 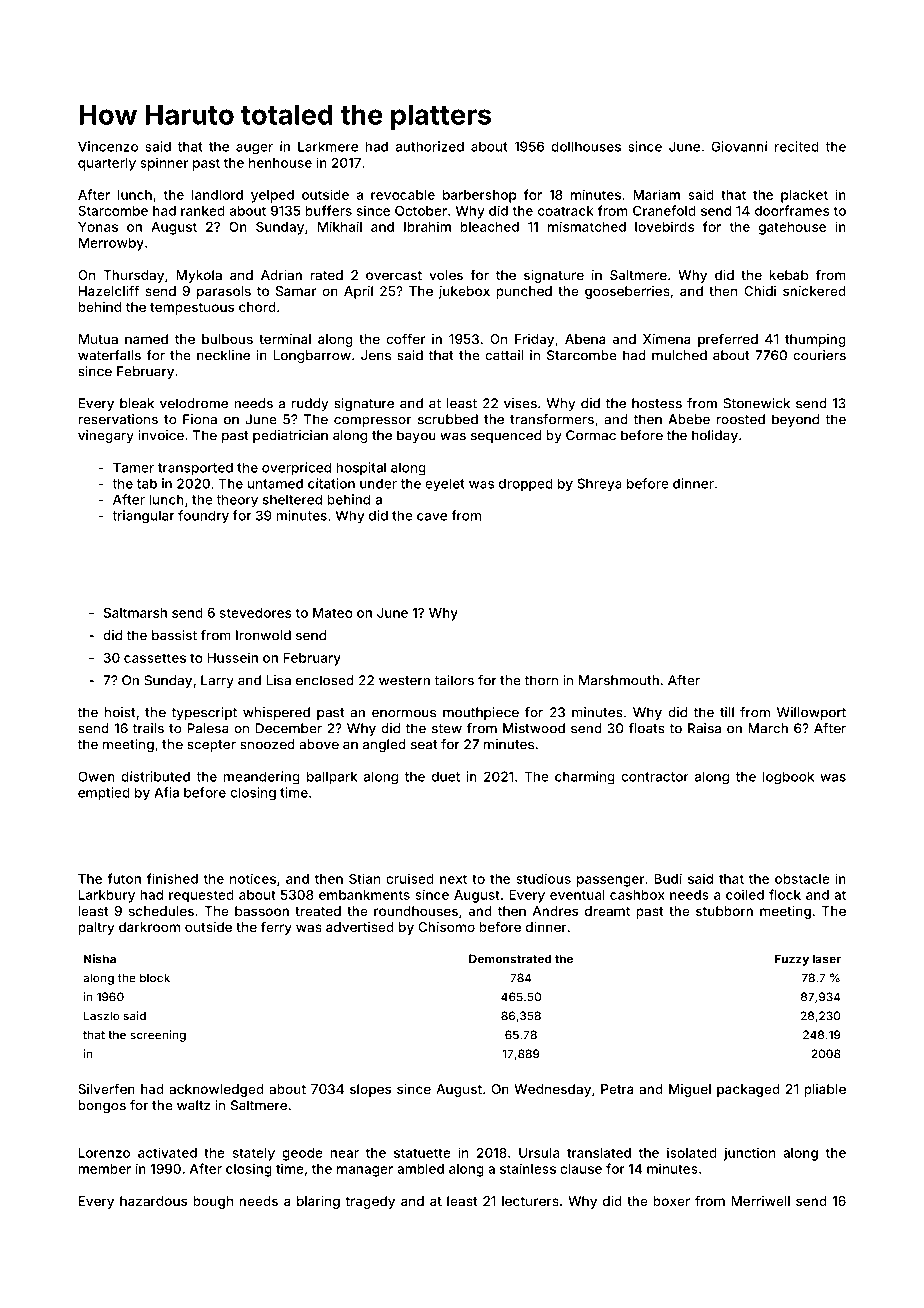 What do you see at coordinates (797, 146) in the page?
I see `recited` at bounding box center [797, 146].
